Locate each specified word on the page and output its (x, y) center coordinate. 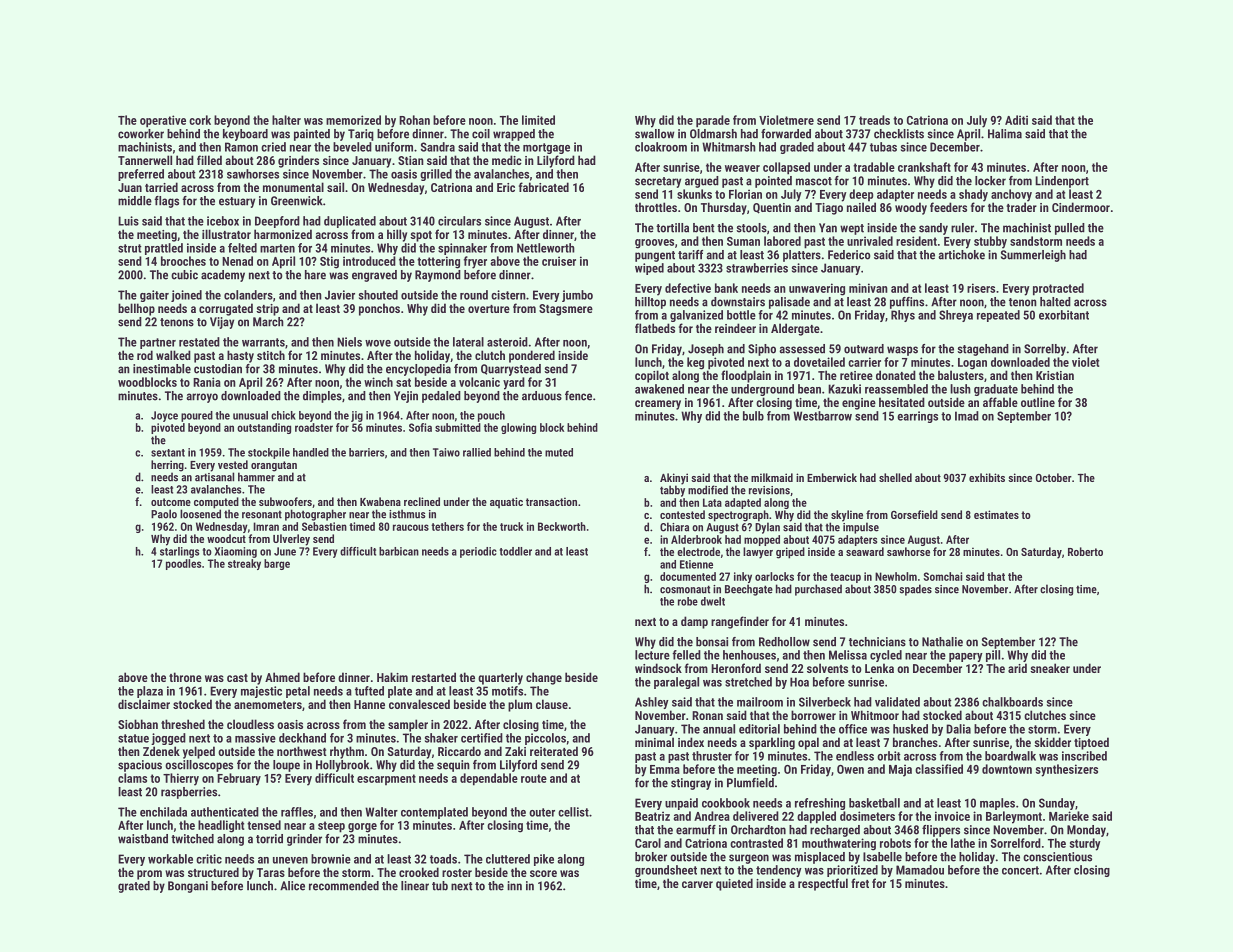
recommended (344, 886)
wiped (649, 269)
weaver (742, 168)
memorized (353, 120)
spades (916, 590)
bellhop (136, 309)
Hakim (392, 677)
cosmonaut (685, 589)
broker (651, 857)
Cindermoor (1081, 207)
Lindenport (1062, 182)
